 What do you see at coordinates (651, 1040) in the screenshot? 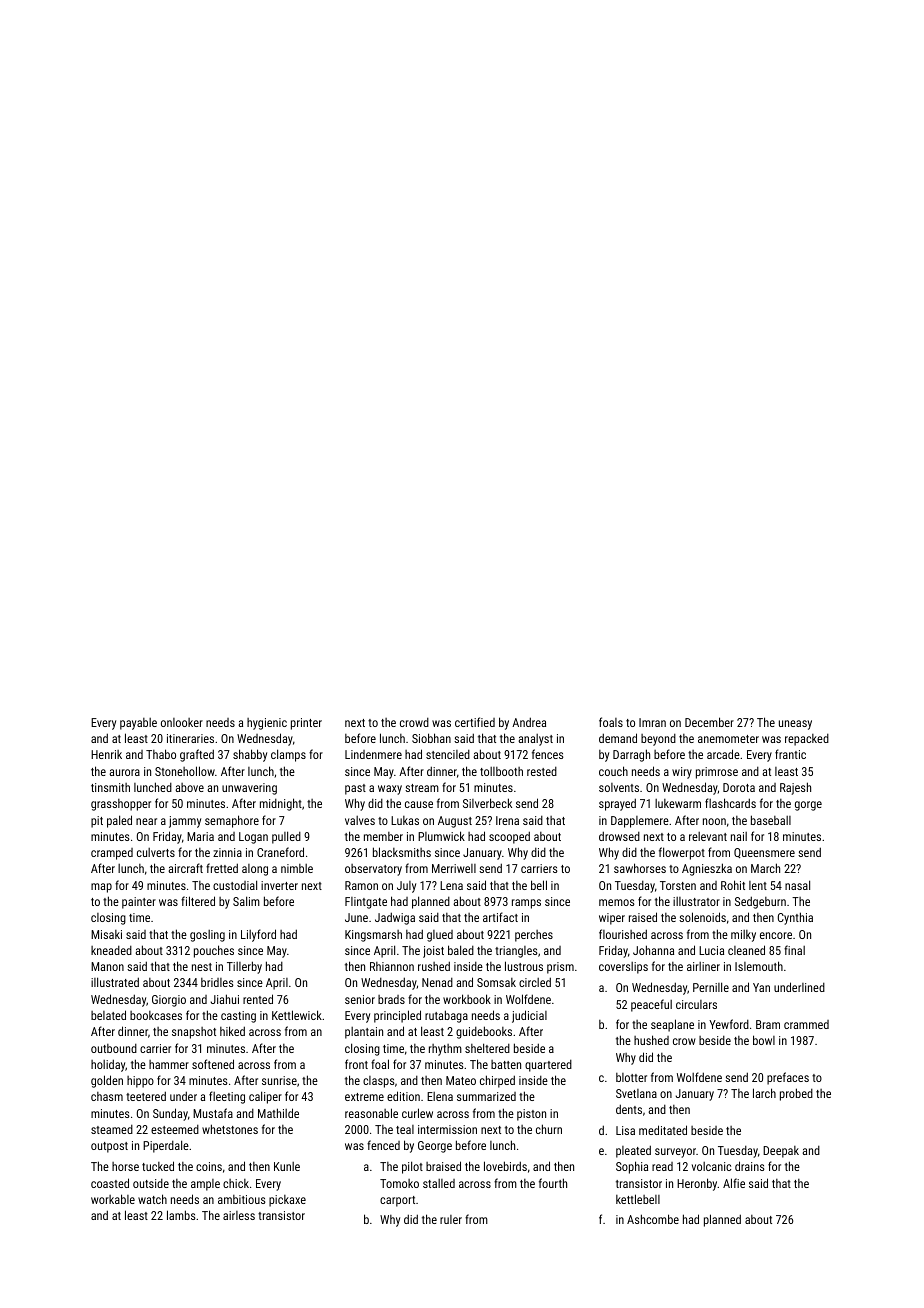
I see `hushed` at bounding box center [651, 1040].
